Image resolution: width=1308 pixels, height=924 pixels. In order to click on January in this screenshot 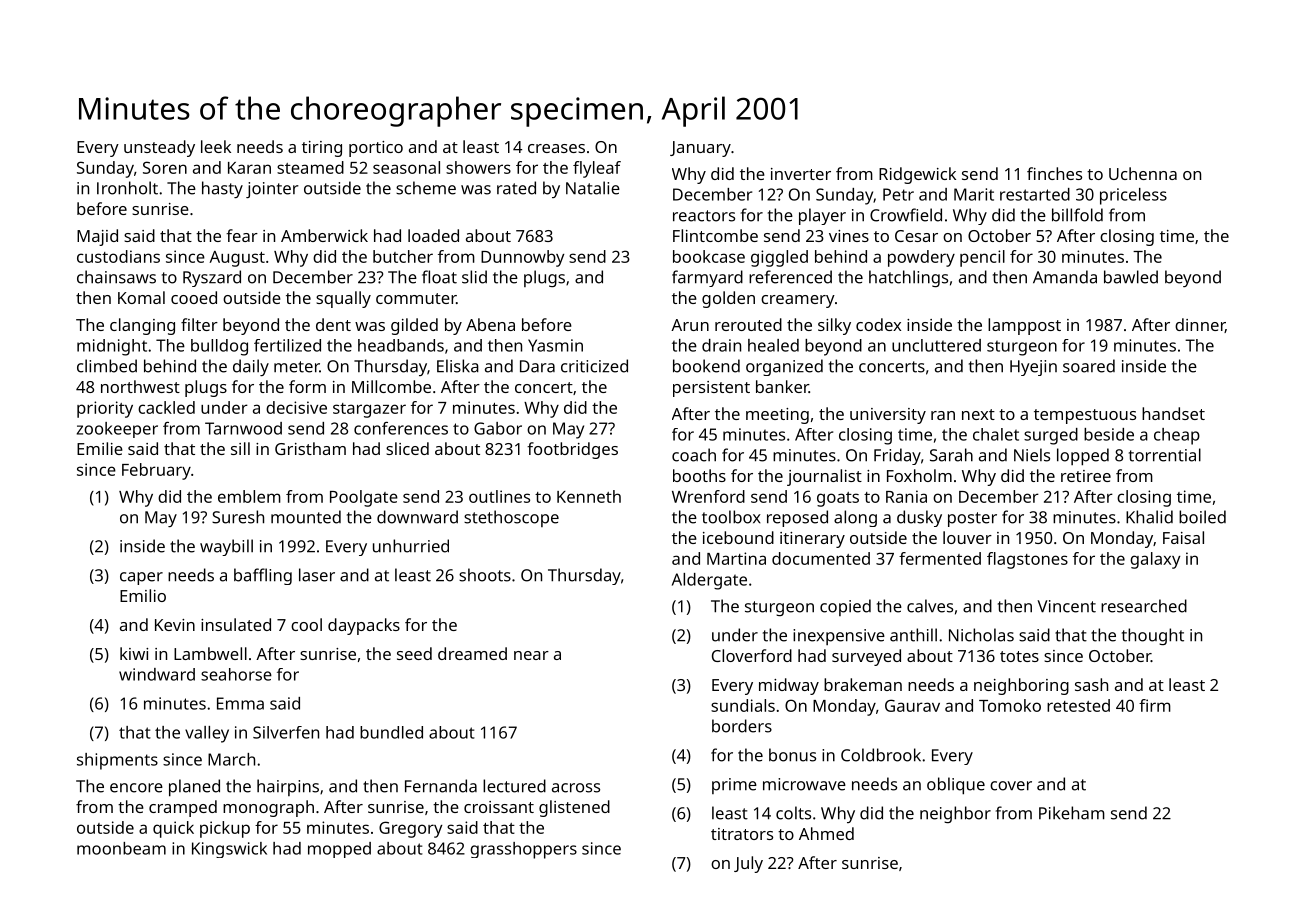, I will do `click(700, 149)`.
